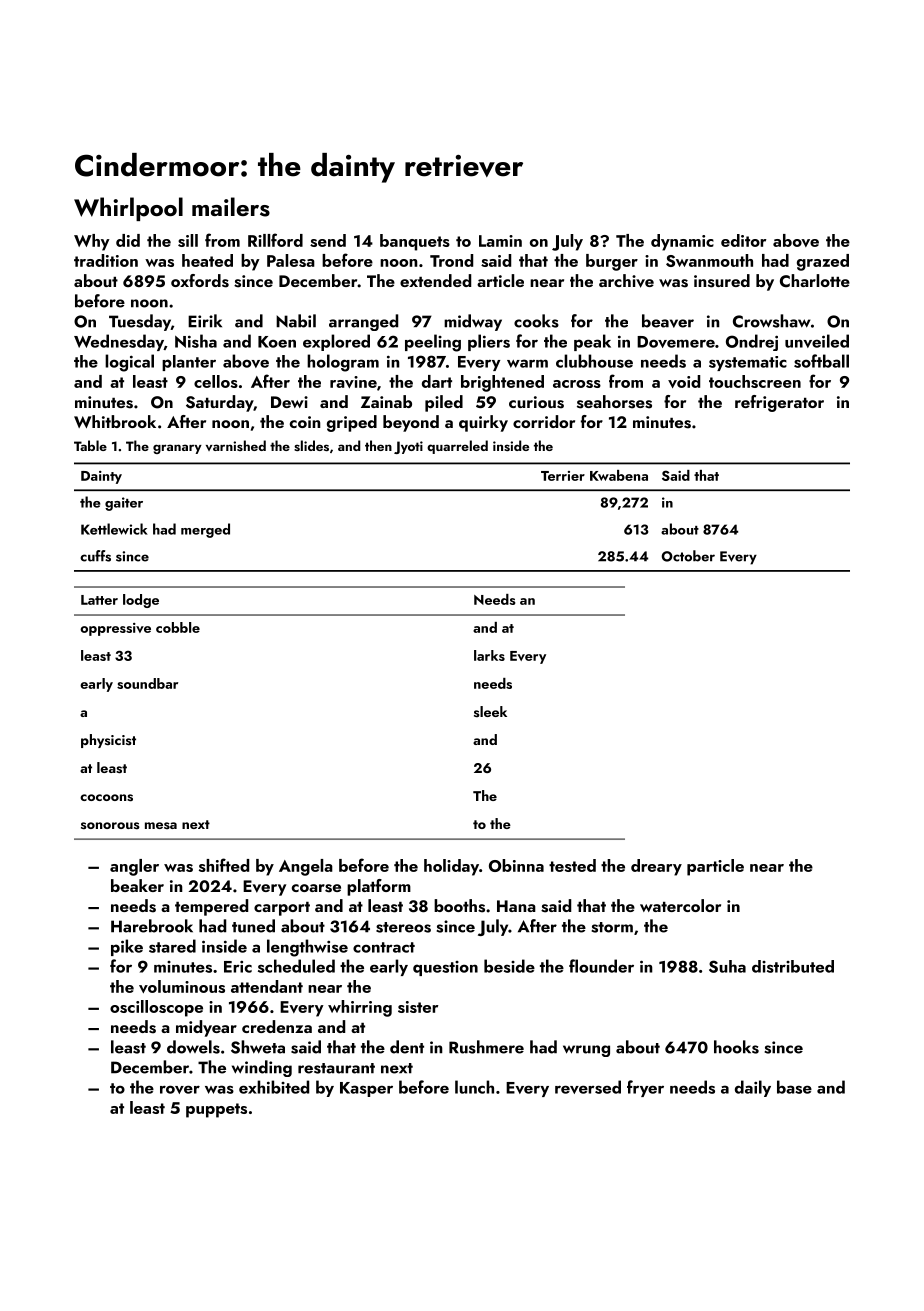 The height and width of the screenshot is (1311, 924). I want to click on dreary, so click(656, 867).
